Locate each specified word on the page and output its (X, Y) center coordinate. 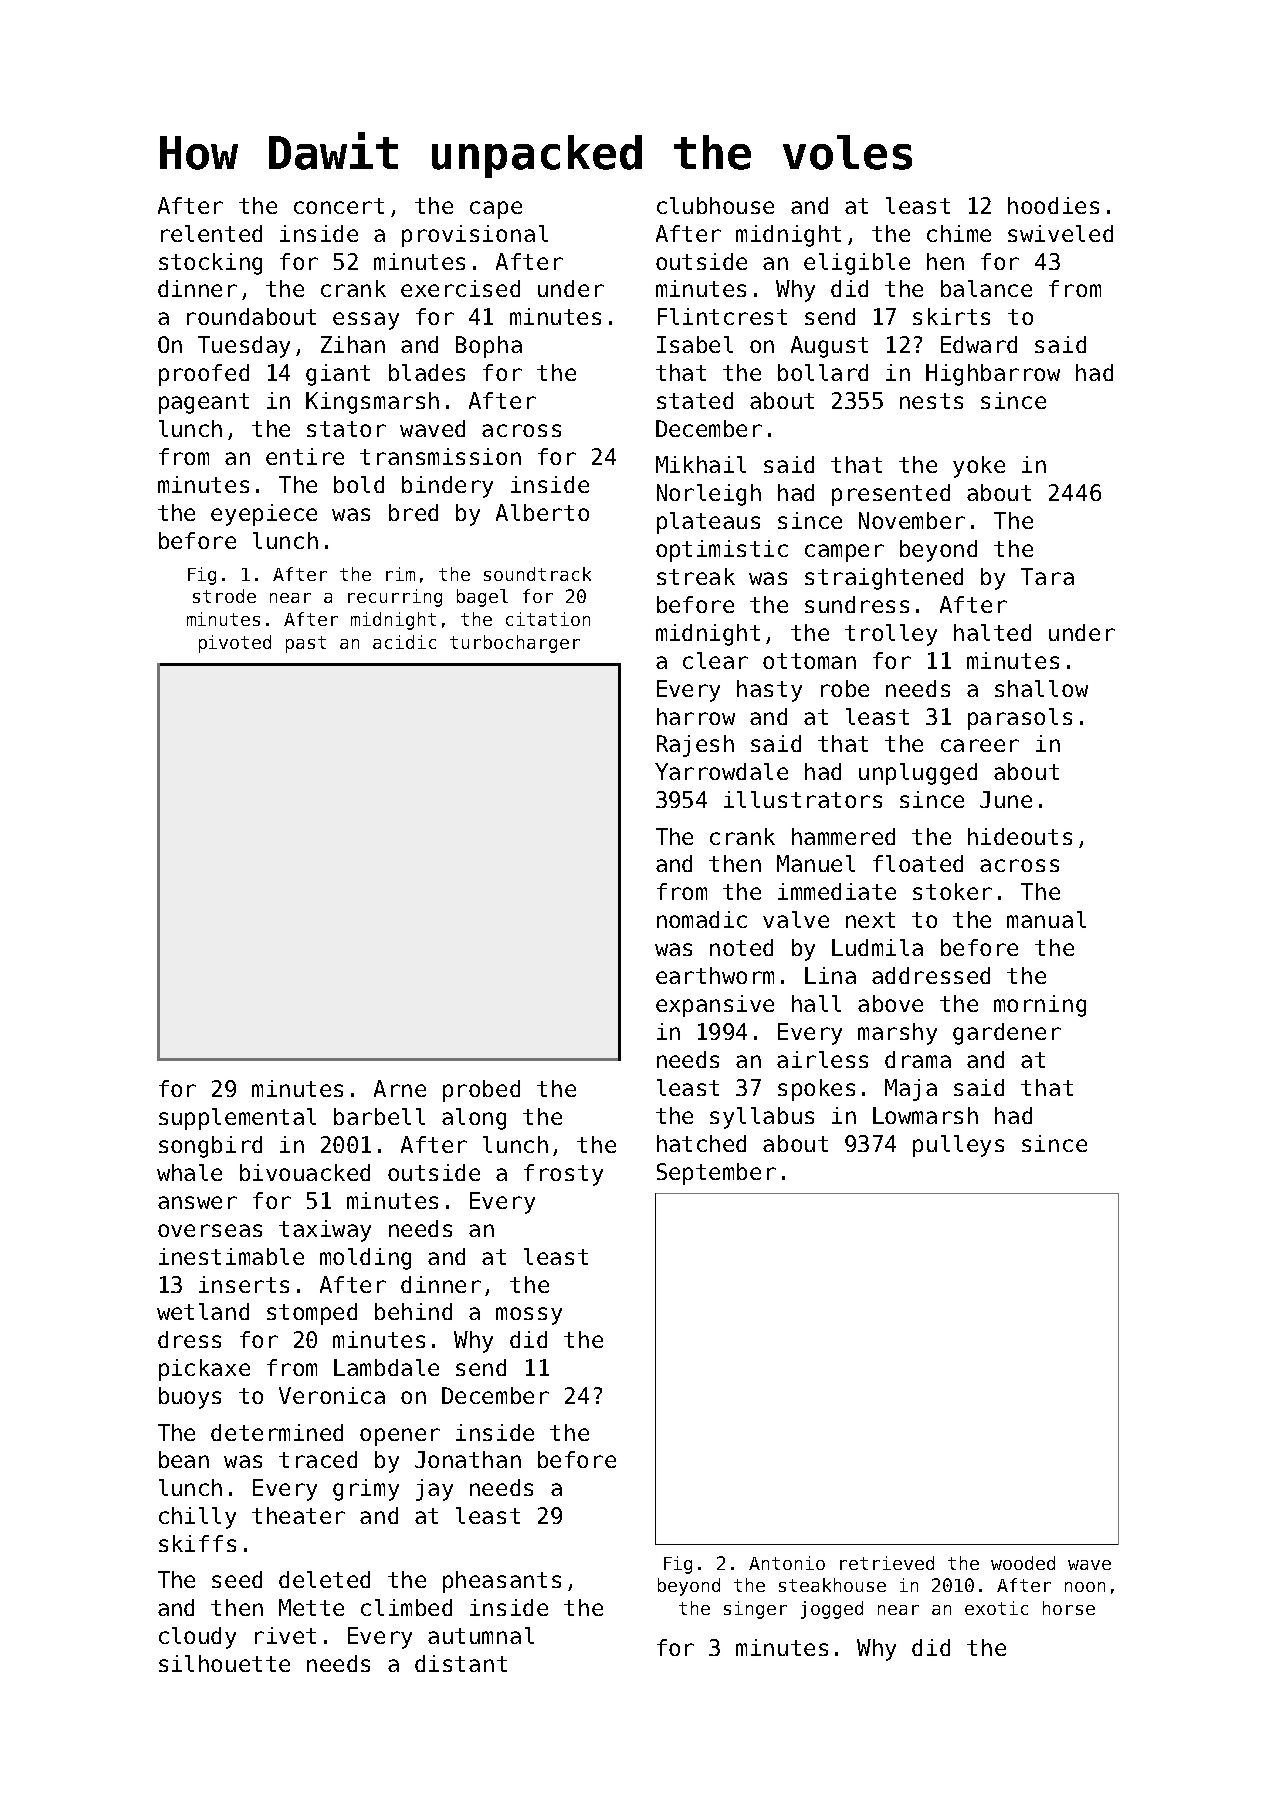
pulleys (958, 1146)
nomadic (702, 919)
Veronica (332, 1395)
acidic (404, 642)
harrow (696, 716)
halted (992, 632)
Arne (400, 1088)
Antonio (787, 1563)
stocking (210, 264)
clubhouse (715, 205)
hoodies (1053, 205)
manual (1046, 919)
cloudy (197, 1638)
